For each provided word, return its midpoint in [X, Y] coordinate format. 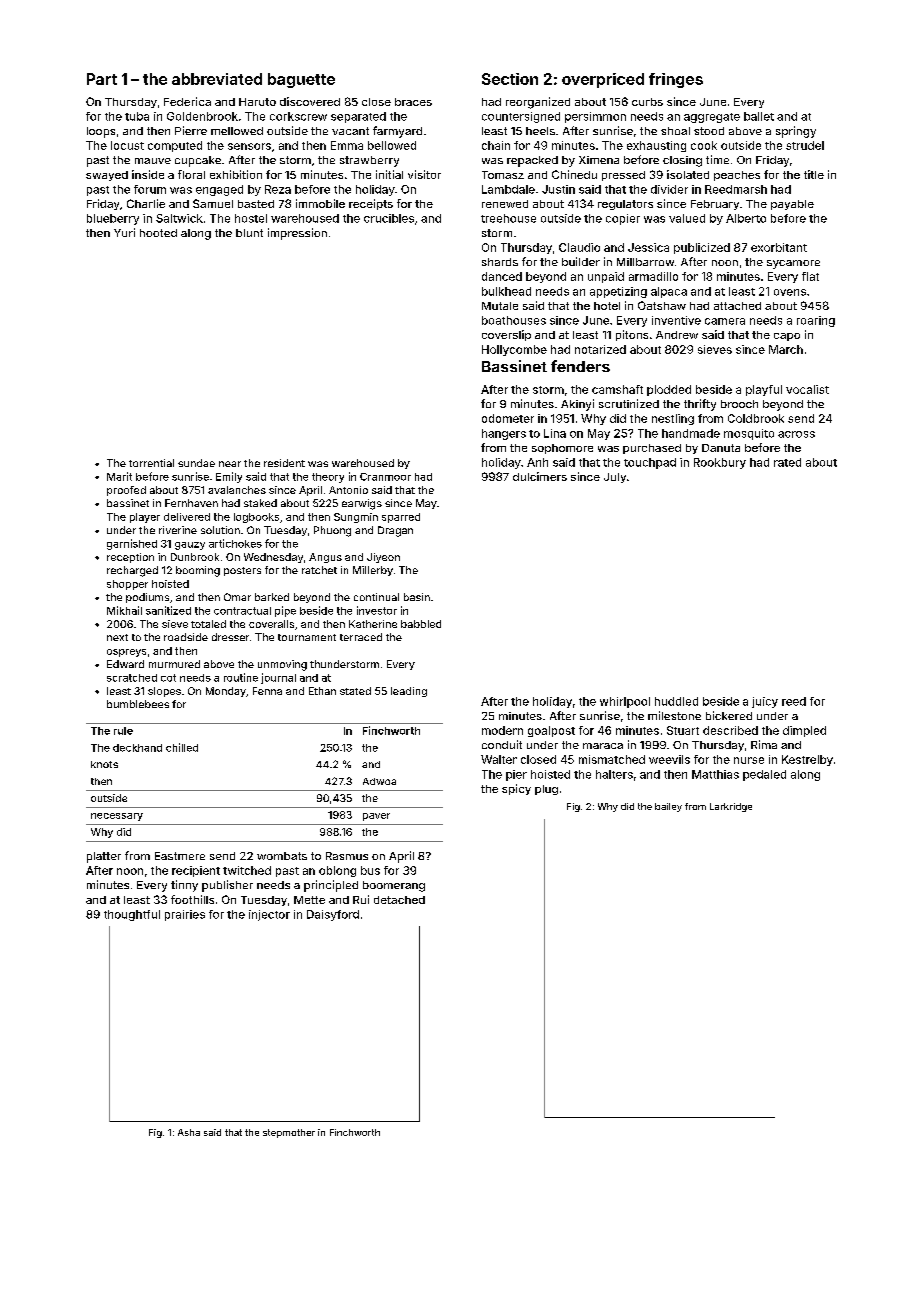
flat [810, 276]
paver [376, 817]
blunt [249, 233]
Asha [189, 1132]
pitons [632, 335]
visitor [424, 174]
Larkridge [731, 807]
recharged [132, 571]
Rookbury [720, 463]
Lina [555, 433]
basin [417, 597]
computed [175, 146]
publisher [227, 886]
